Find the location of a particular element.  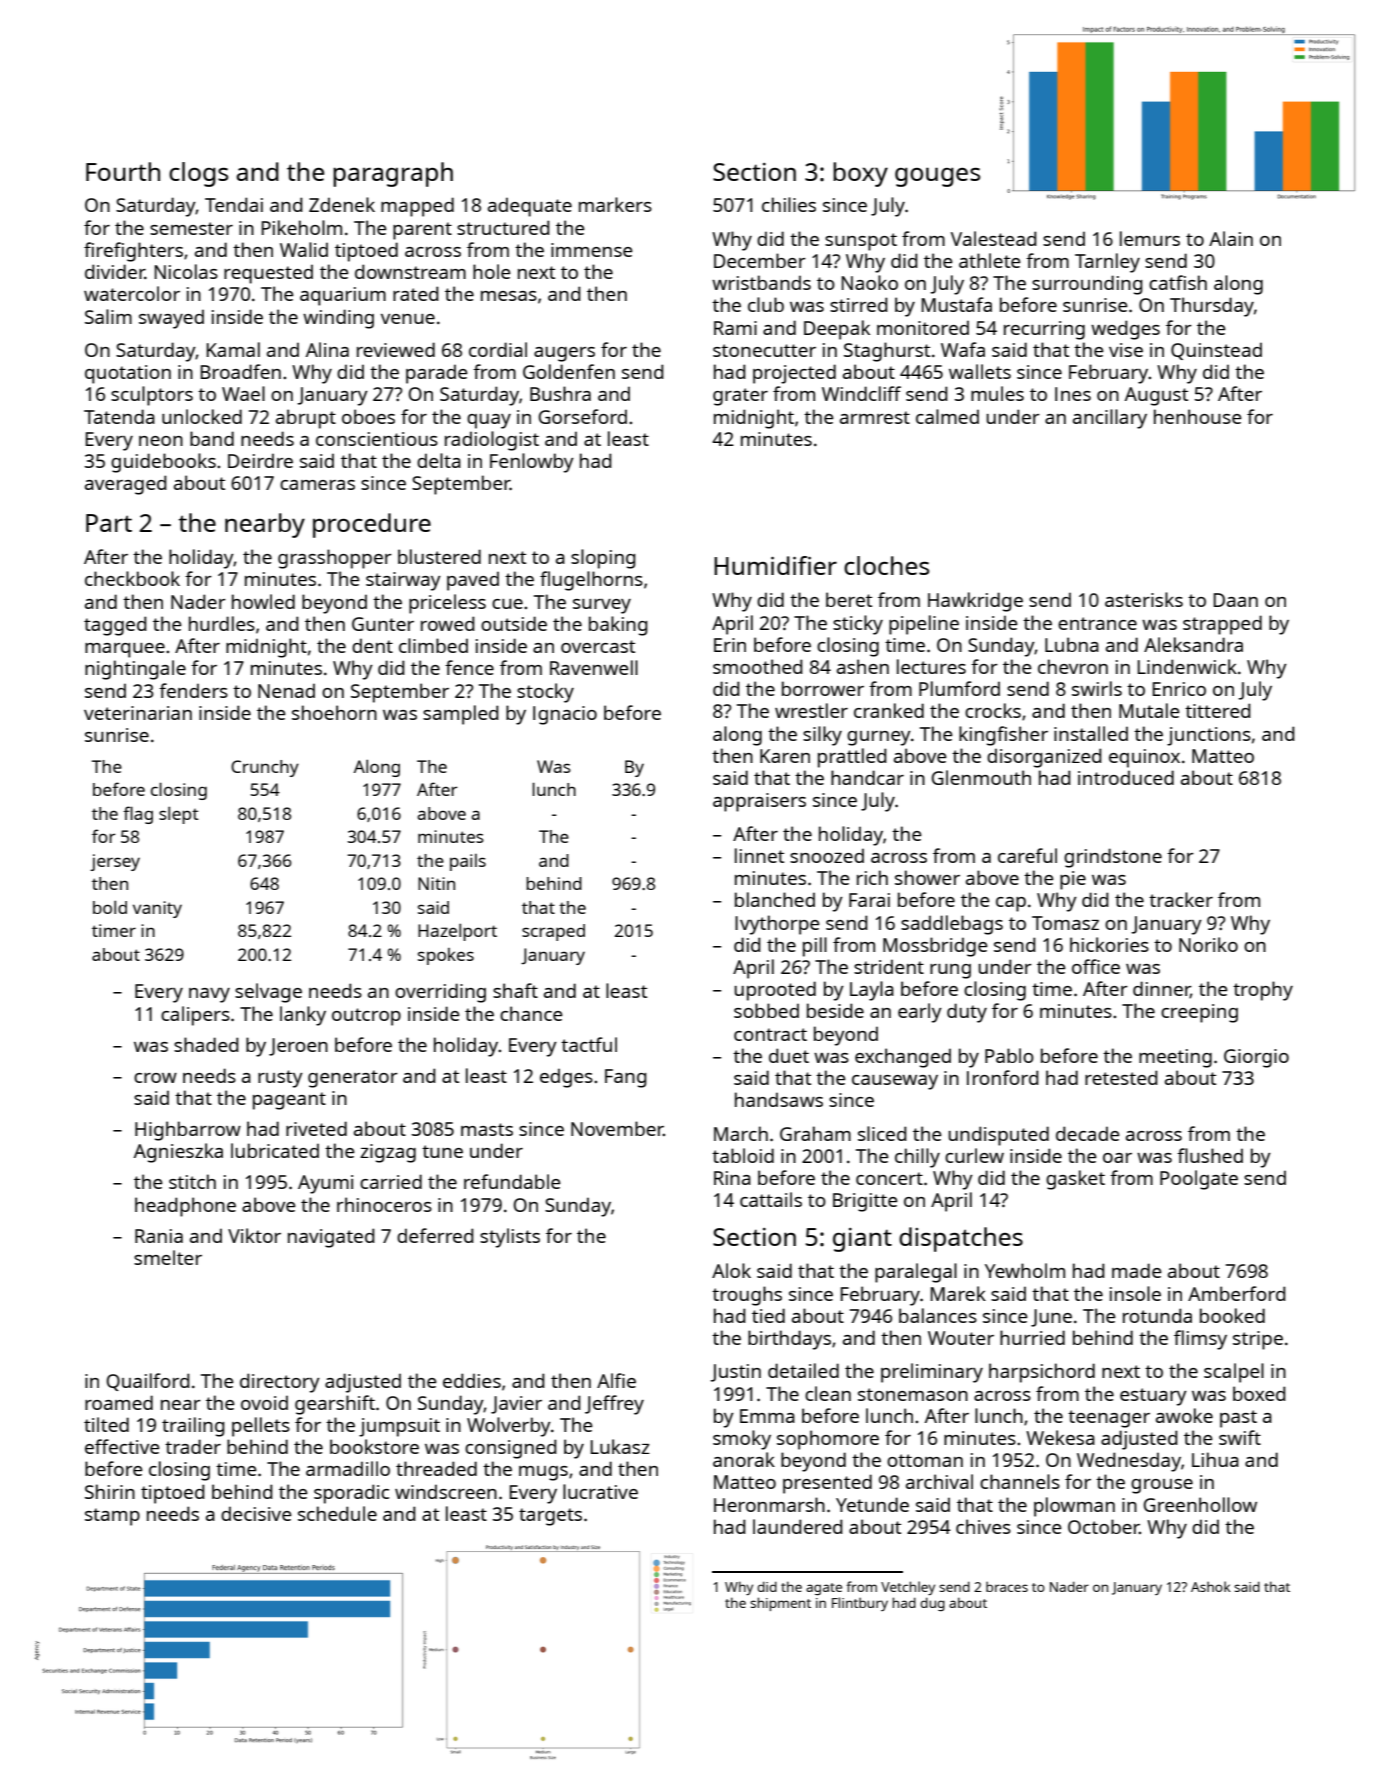

vanity is located at coordinates (157, 909).
